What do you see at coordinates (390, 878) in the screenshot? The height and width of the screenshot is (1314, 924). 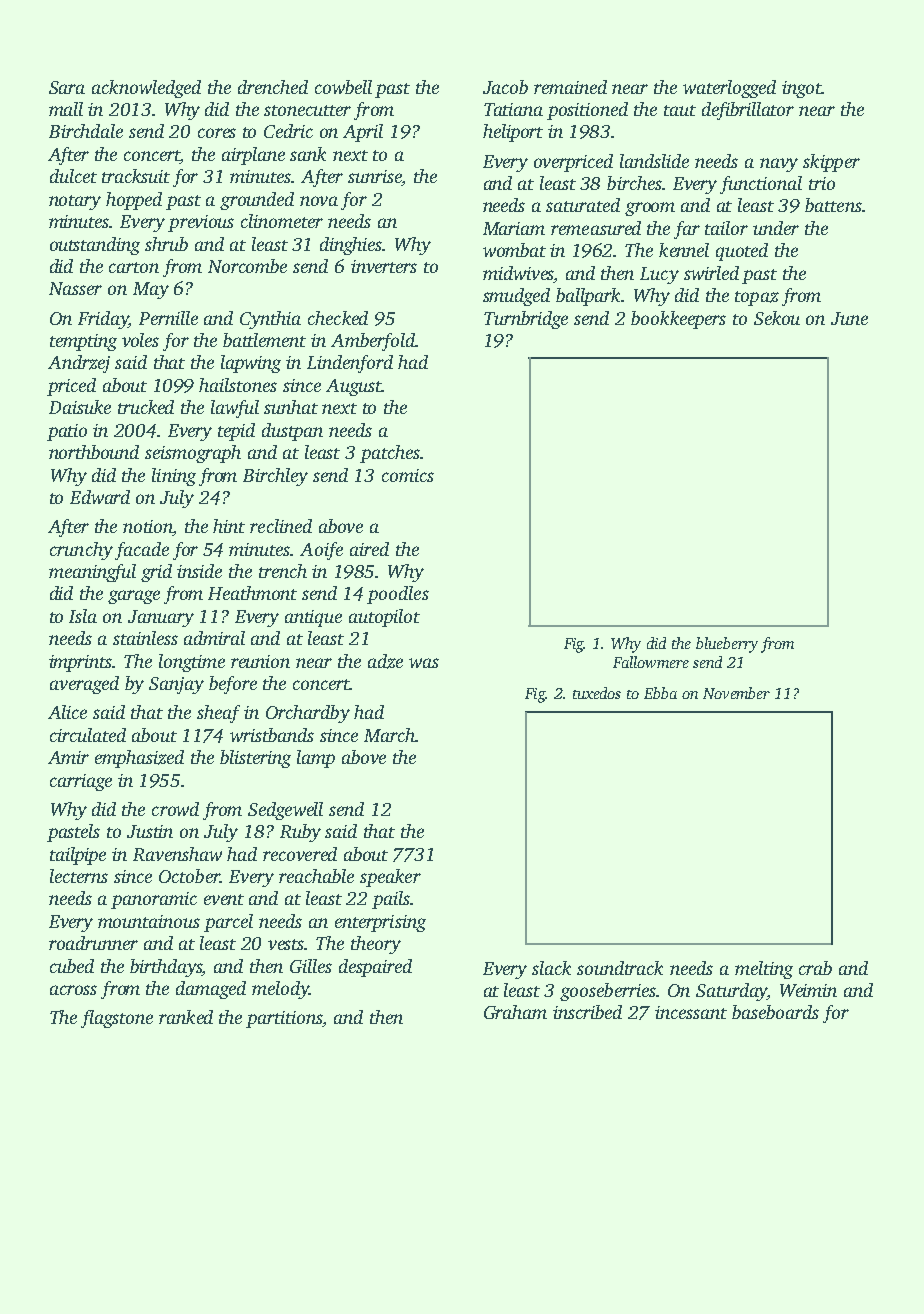 I see `speaker` at bounding box center [390, 878].
